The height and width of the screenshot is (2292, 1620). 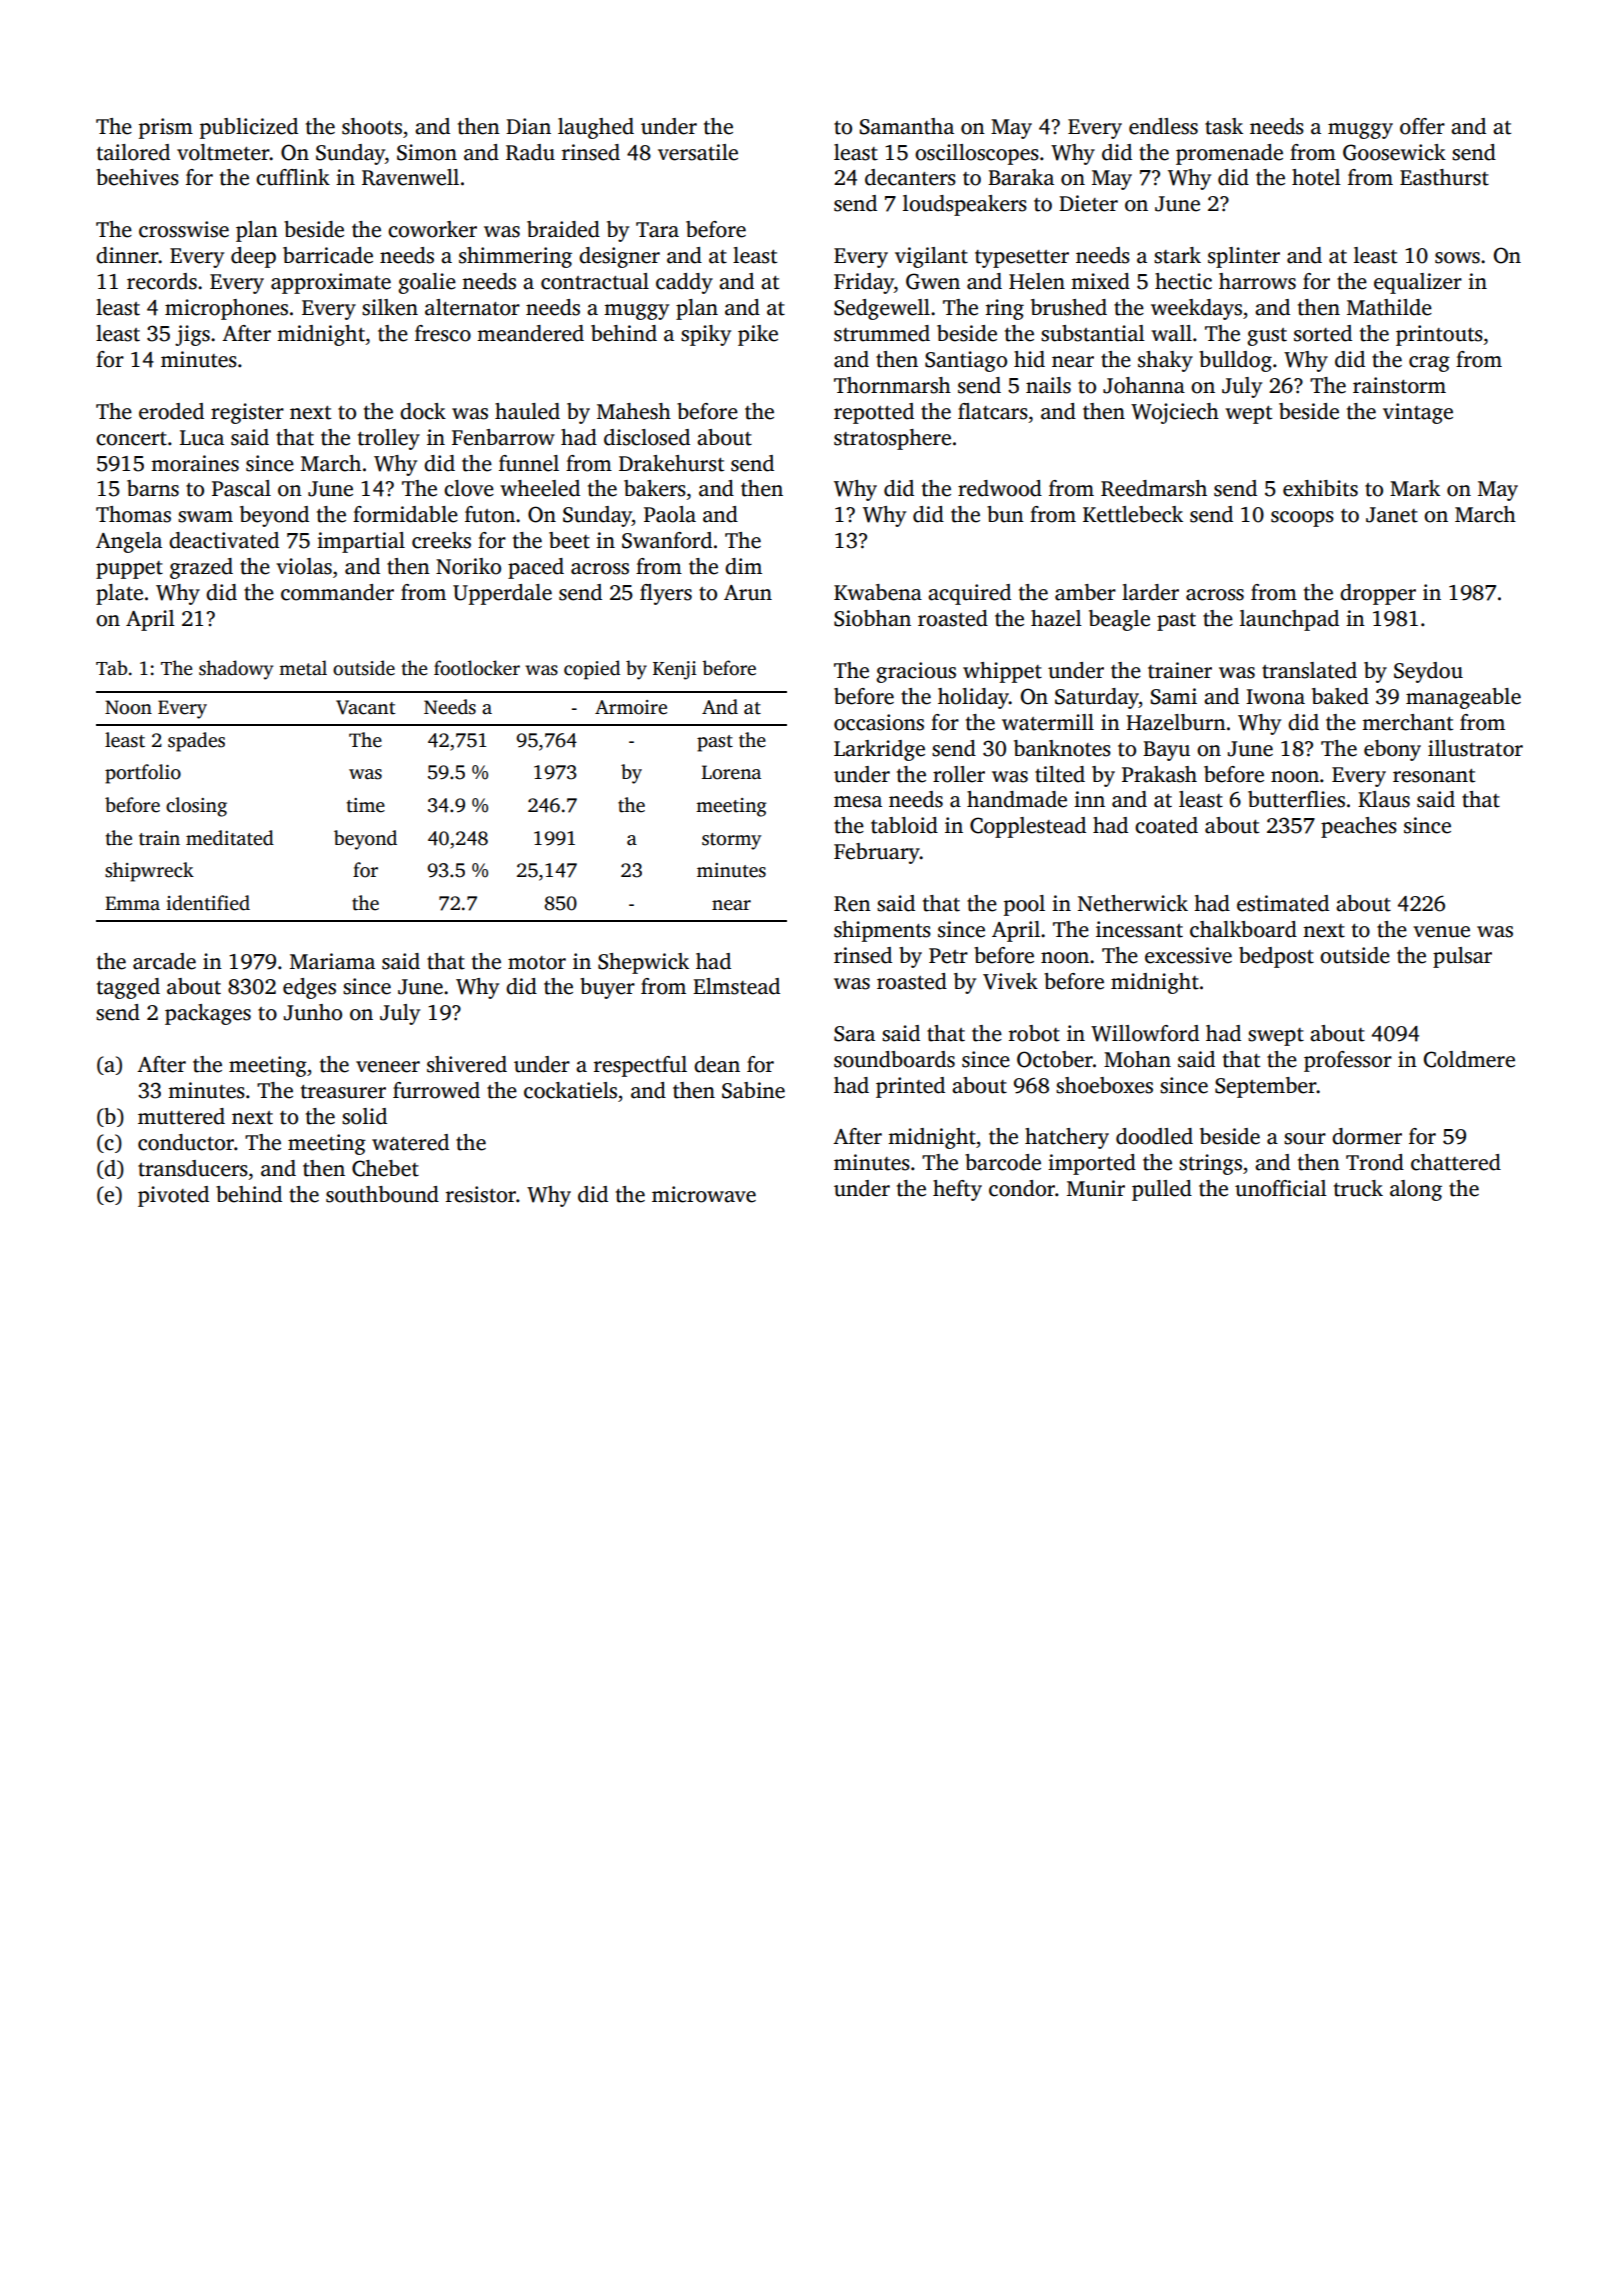 I want to click on respectful, so click(x=640, y=1066).
